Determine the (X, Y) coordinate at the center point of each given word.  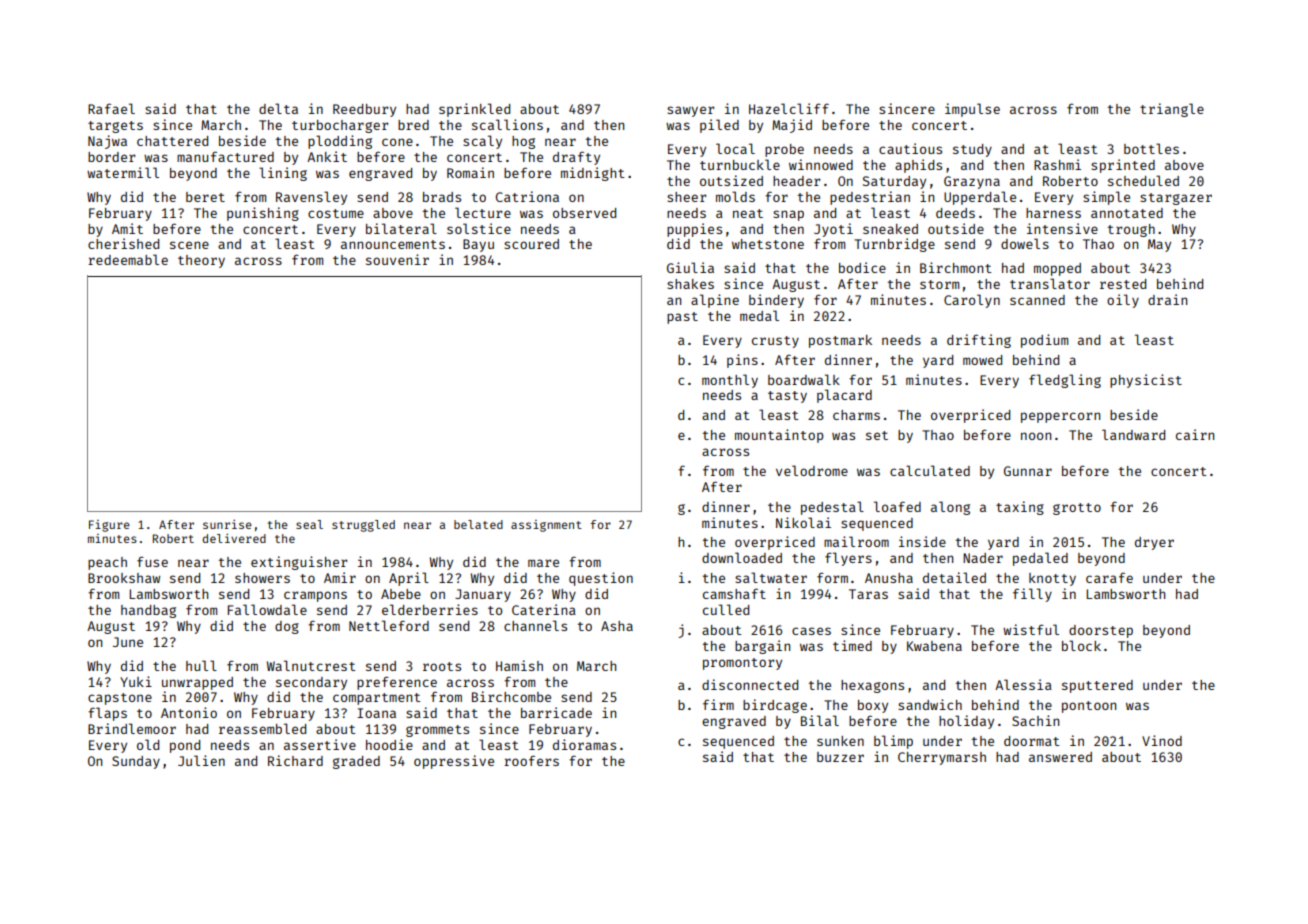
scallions (507, 124)
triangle (1172, 110)
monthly (730, 381)
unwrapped (197, 683)
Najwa (107, 142)
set (877, 435)
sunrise (227, 524)
